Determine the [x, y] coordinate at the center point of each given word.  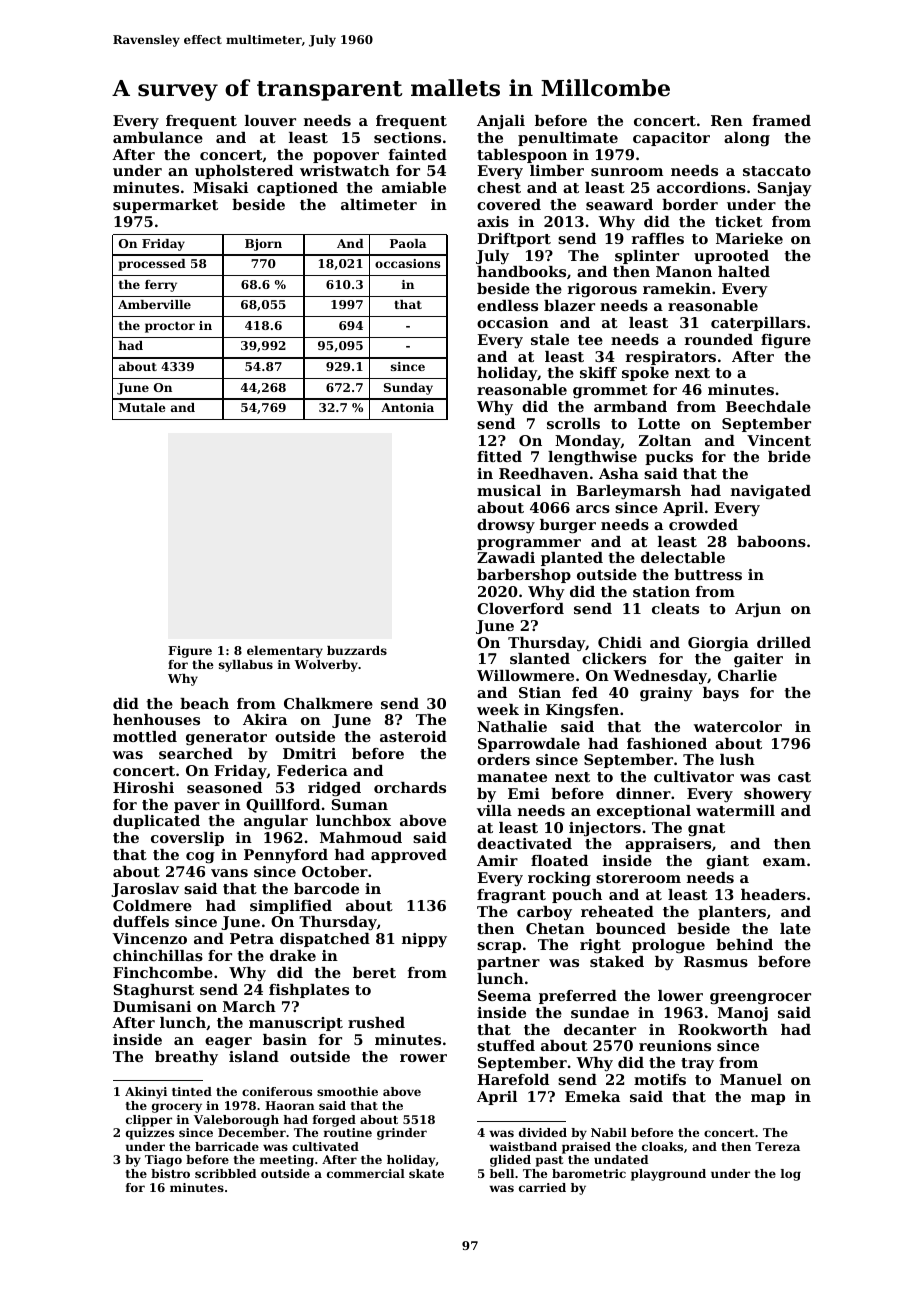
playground [668, 1175]
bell [502, 1173]
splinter [647, 257]
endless [507, 305]
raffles [658, 238]
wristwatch [345, 170]
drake [293, 955]
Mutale [142, 407]
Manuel [751, 1079]
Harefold [513, 1079]
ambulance [158, 137]
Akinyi [146, 1093]
